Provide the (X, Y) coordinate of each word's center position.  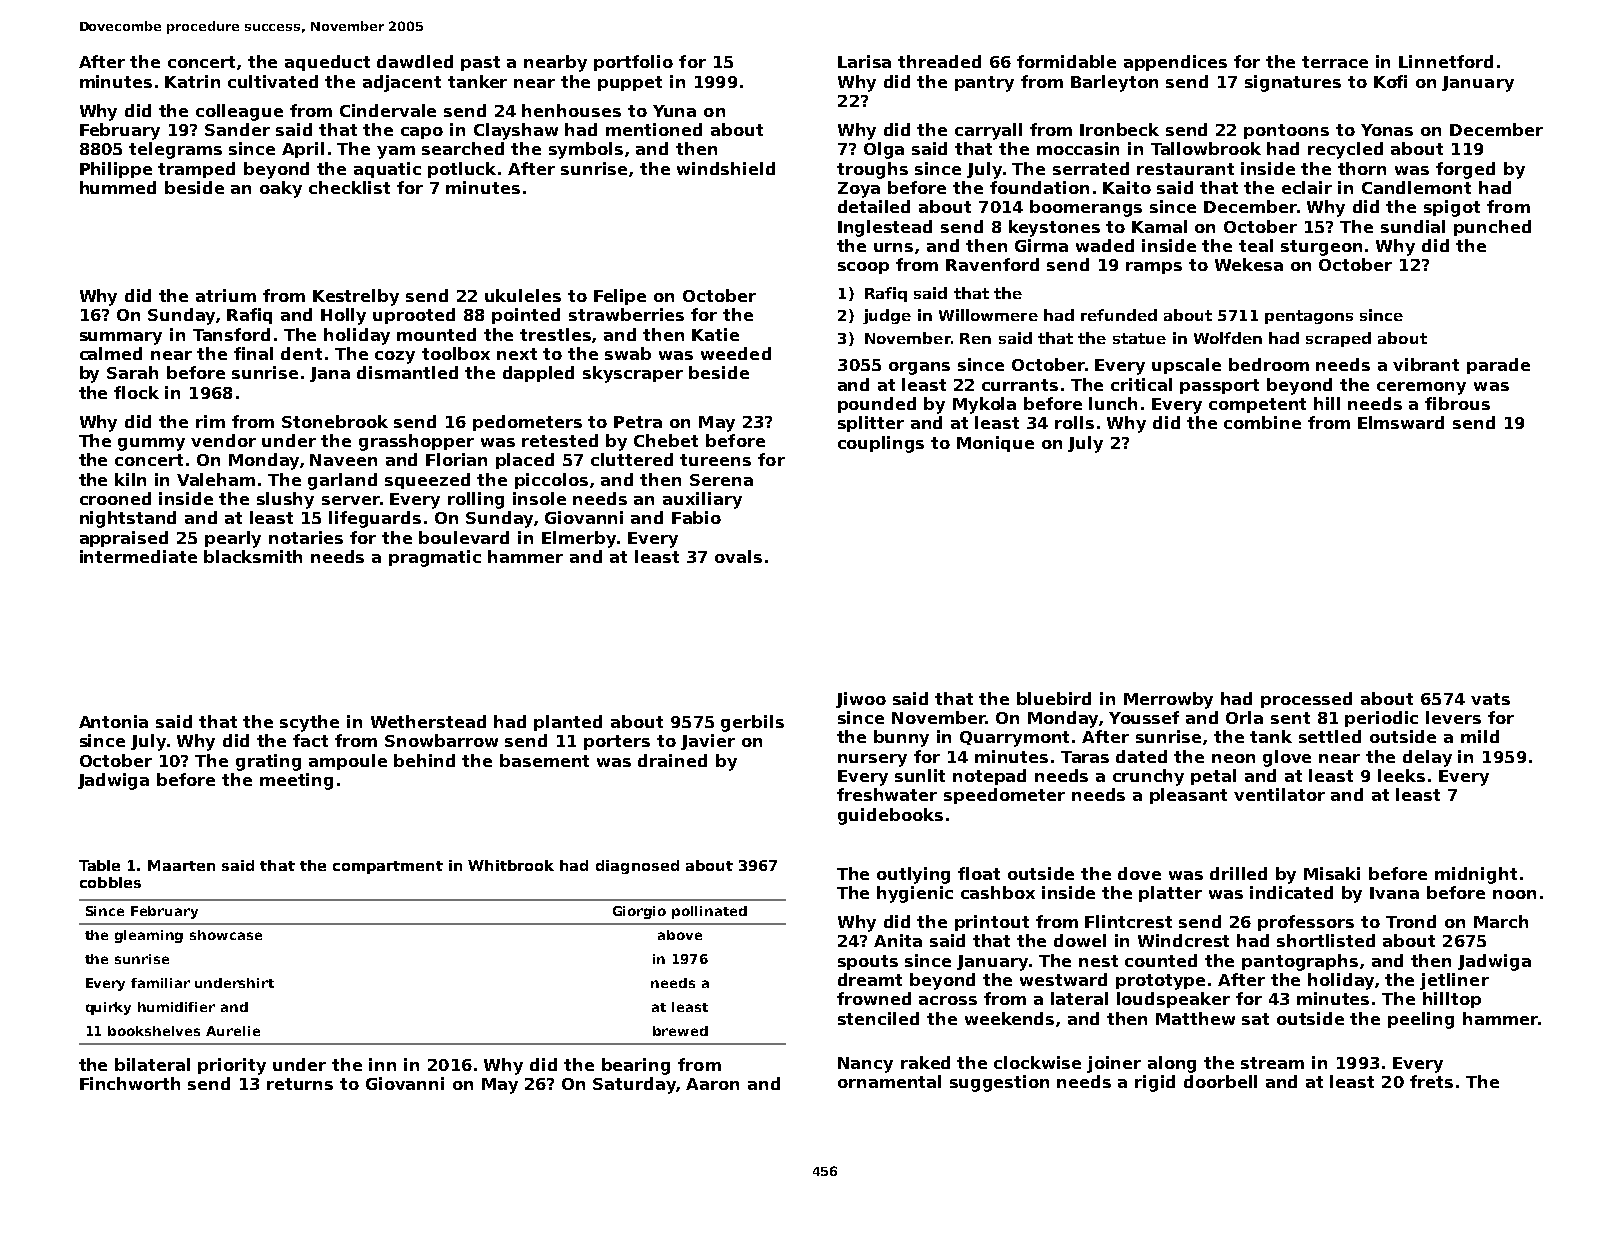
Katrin (192, 81)
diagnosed (637, 867)
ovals (738, 556)
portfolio (633, 63)
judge (887, 316)
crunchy (1148, 777)
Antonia (113, 721)
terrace (1335, 62)
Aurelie (233, 1031)
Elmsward (1401, 422)
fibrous (1457, 403)
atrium (226, 295)
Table (99, 865)
